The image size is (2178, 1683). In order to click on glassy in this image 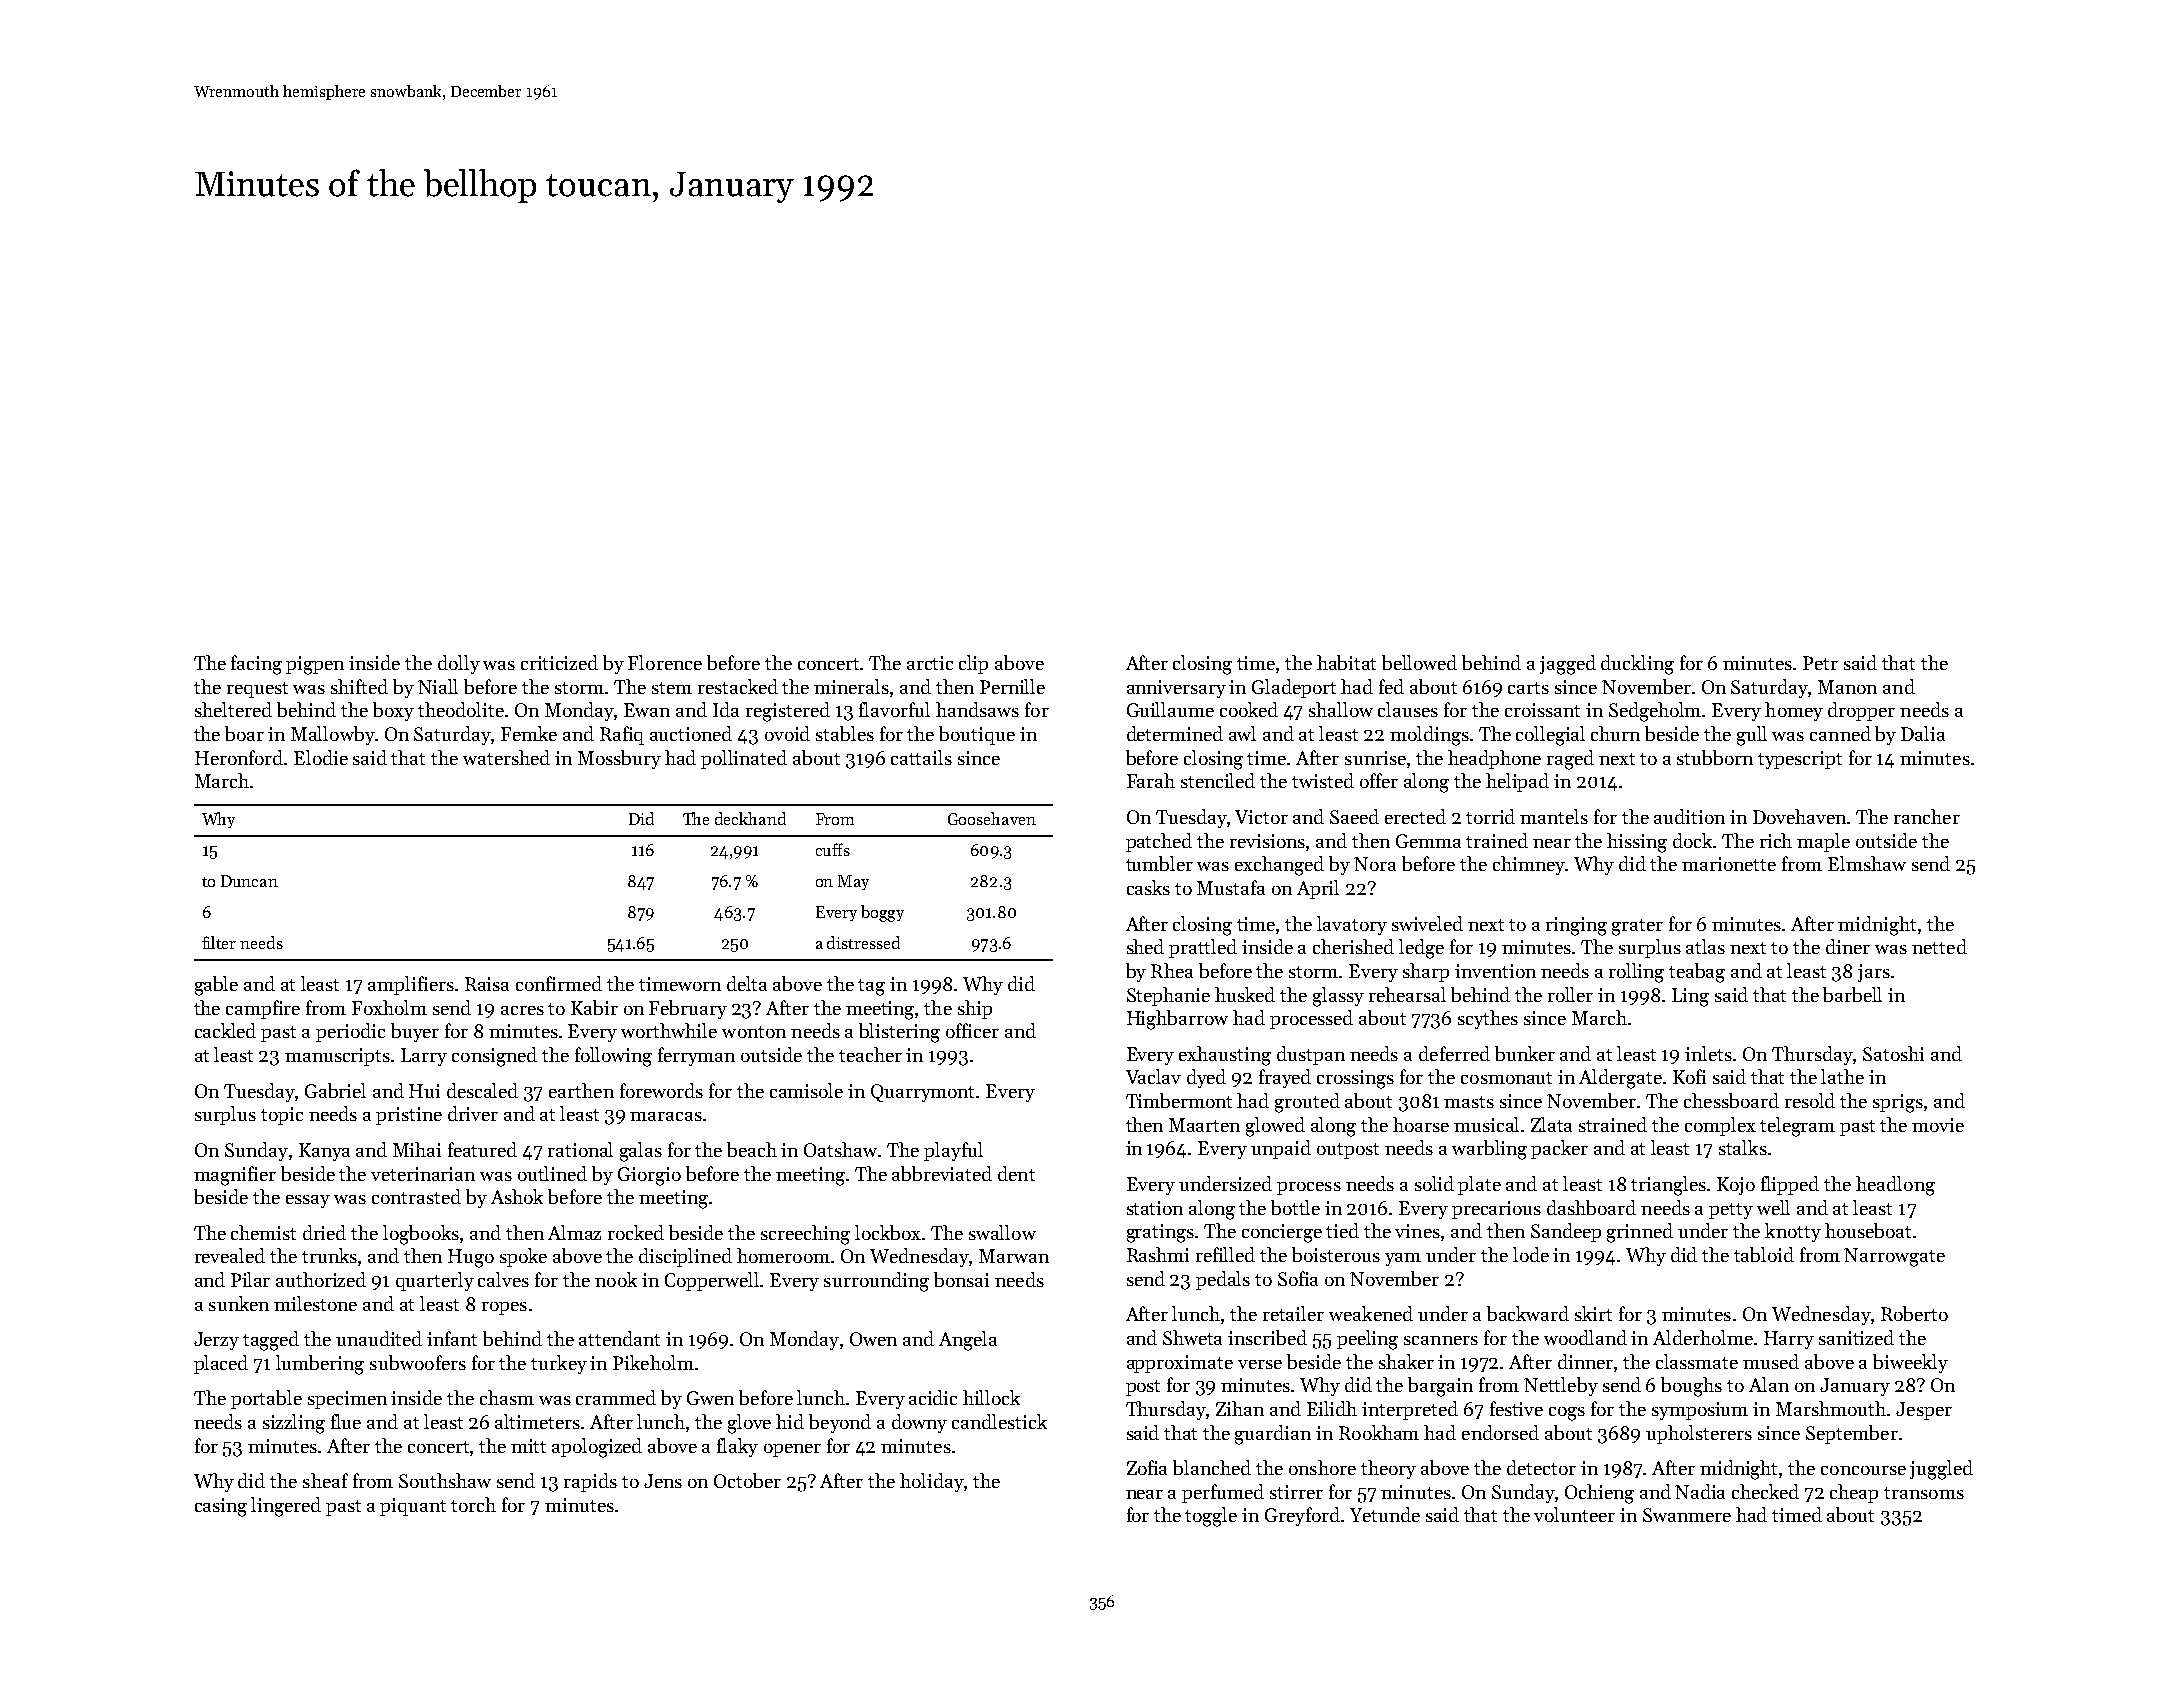, I will do `click(1338, 997)`.
